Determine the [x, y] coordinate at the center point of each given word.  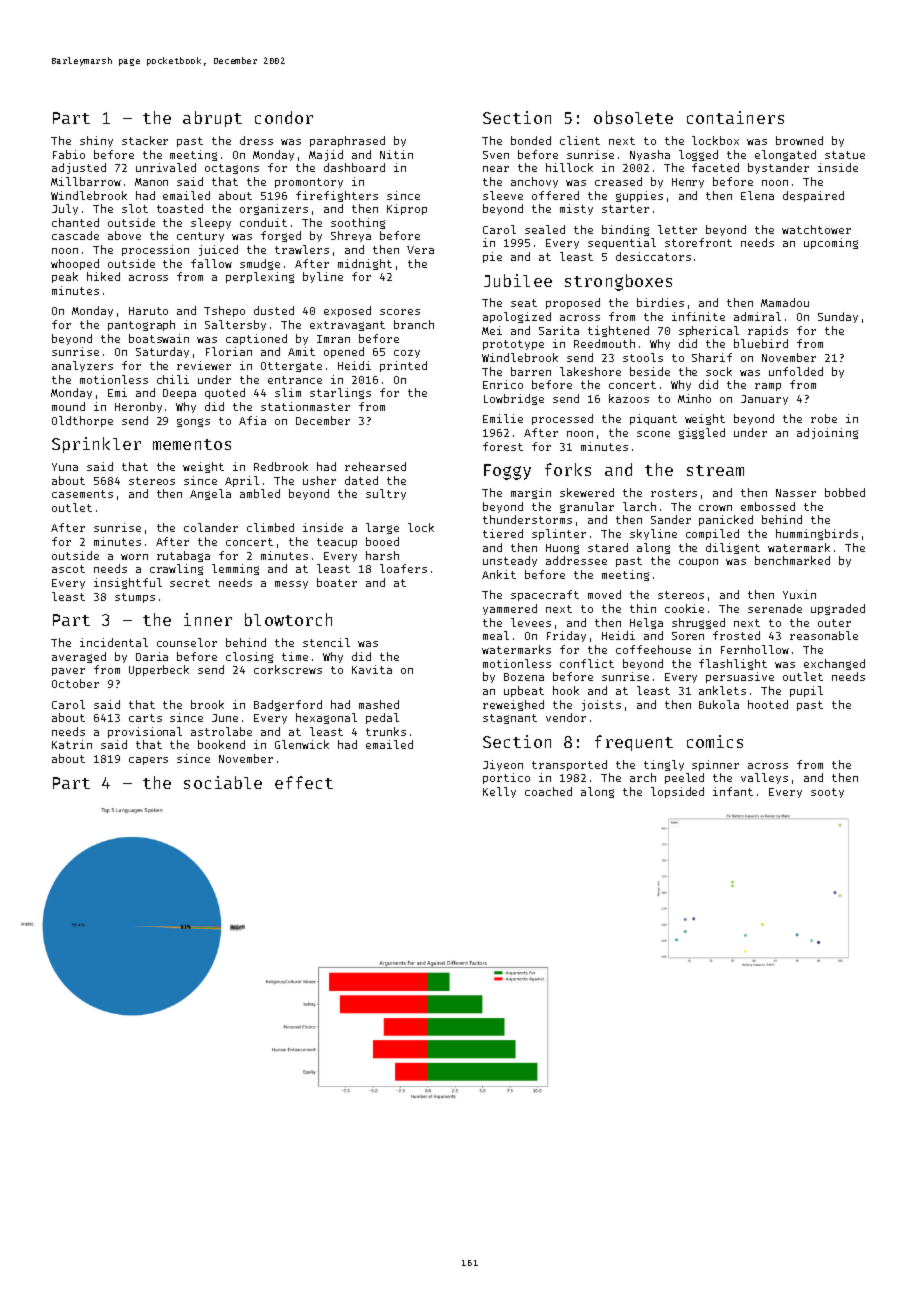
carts [145, 718]
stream [715, 470]
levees [531, 622]
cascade [75, 235]
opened [344, 352]
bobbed [845, 492]
